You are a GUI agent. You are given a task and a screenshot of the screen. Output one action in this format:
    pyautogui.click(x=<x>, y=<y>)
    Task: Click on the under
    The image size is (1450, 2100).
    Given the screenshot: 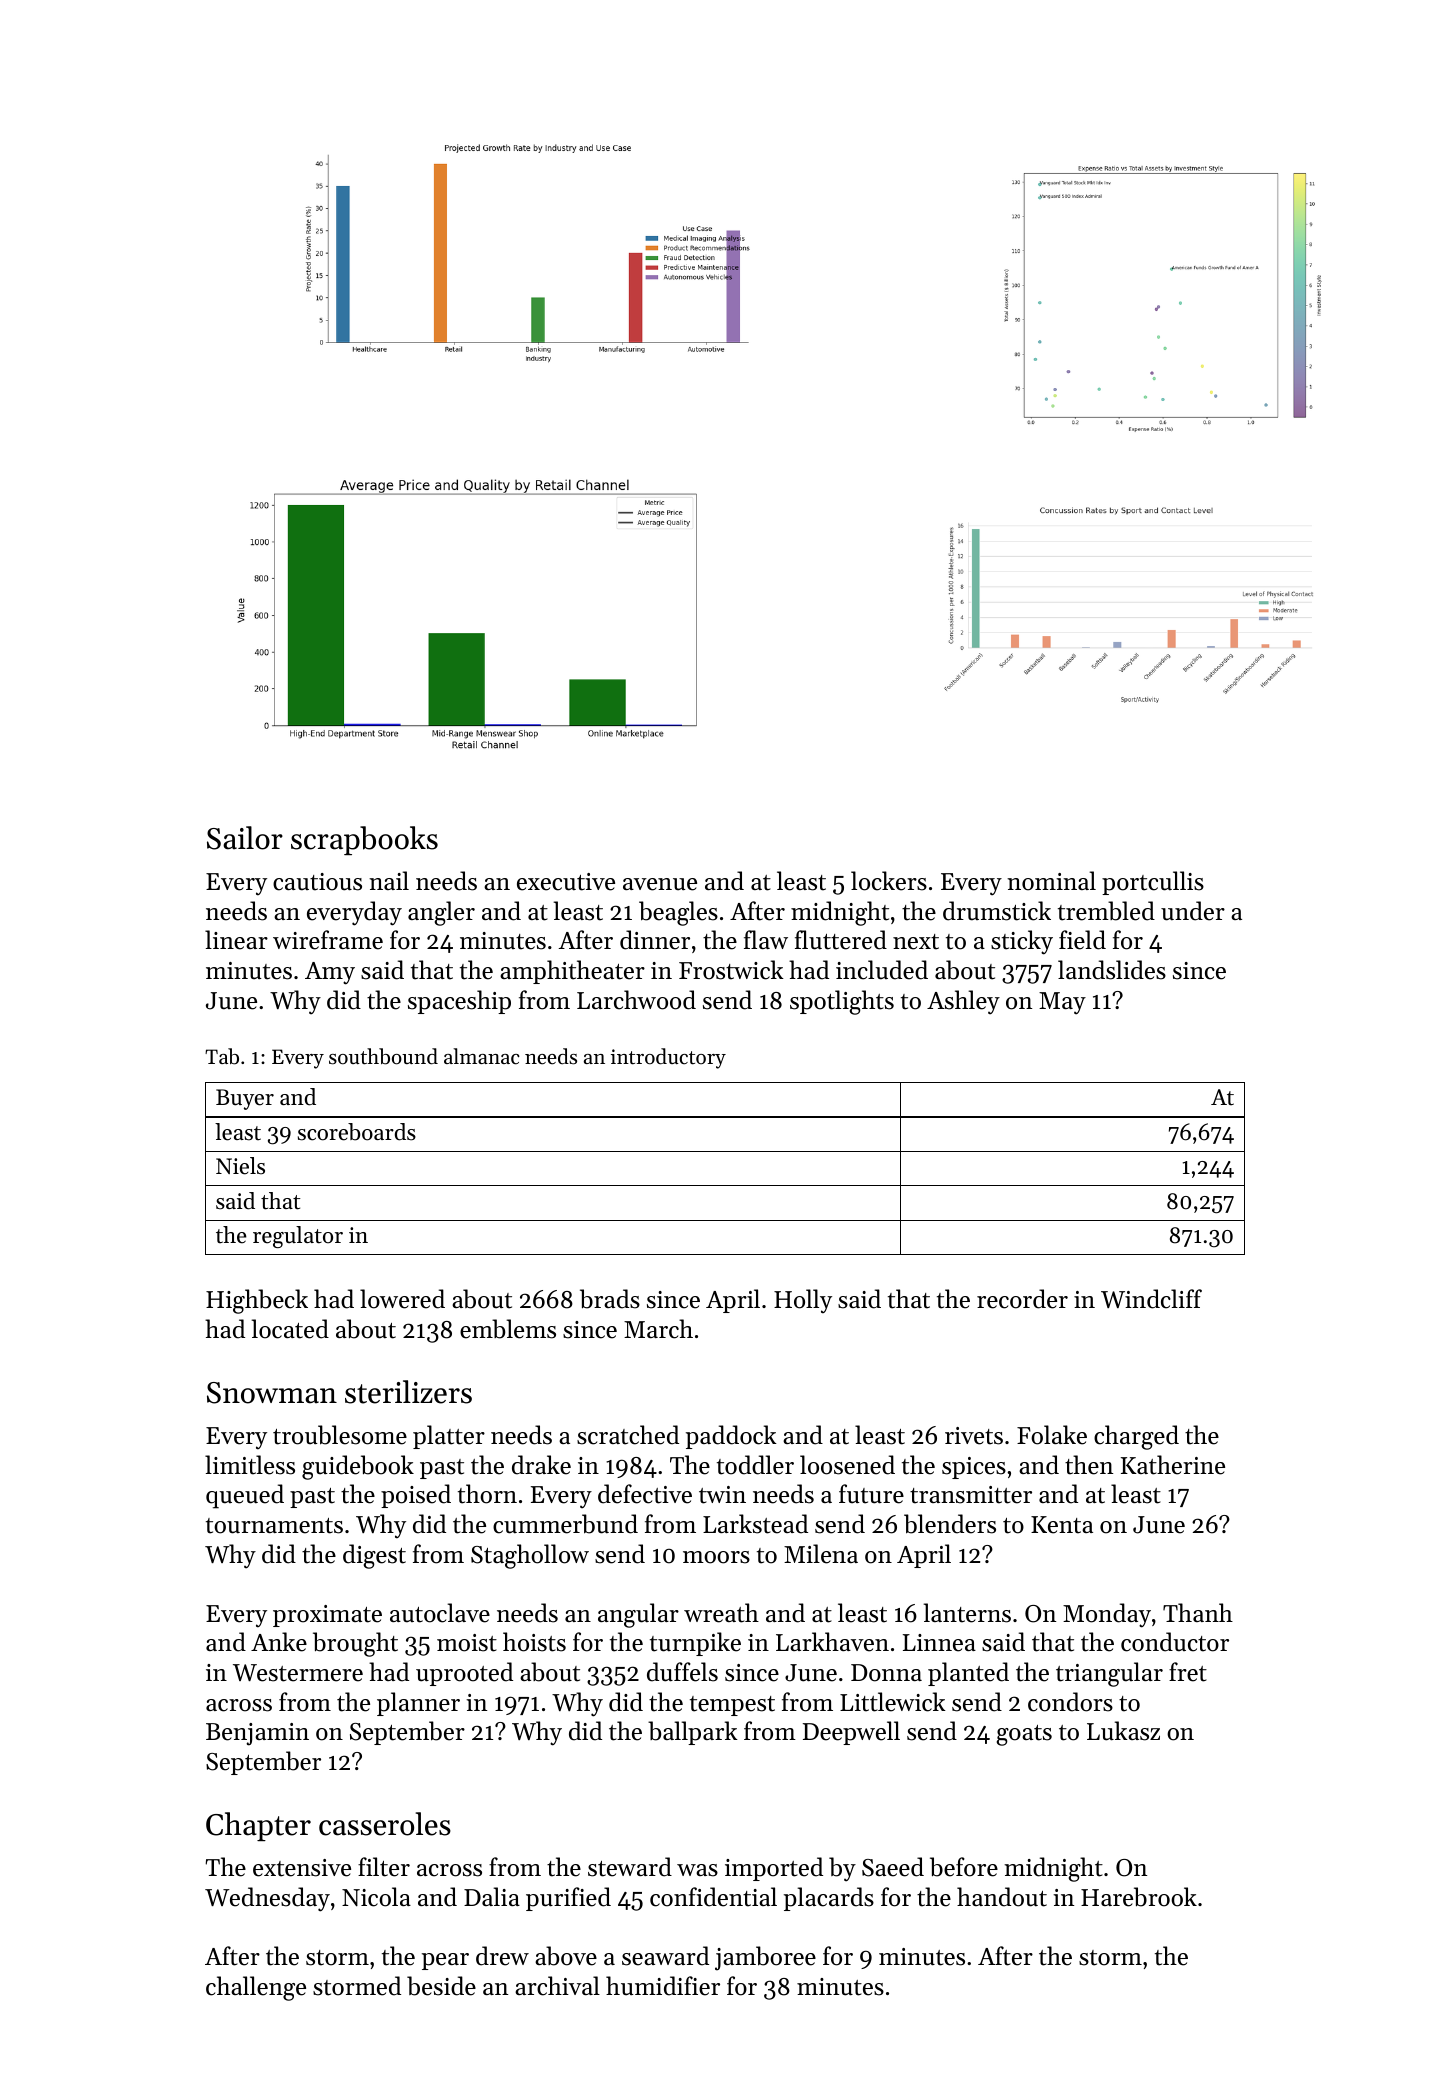 What is the action you would take?
    pyautogui.click(x=1193, y=911)
